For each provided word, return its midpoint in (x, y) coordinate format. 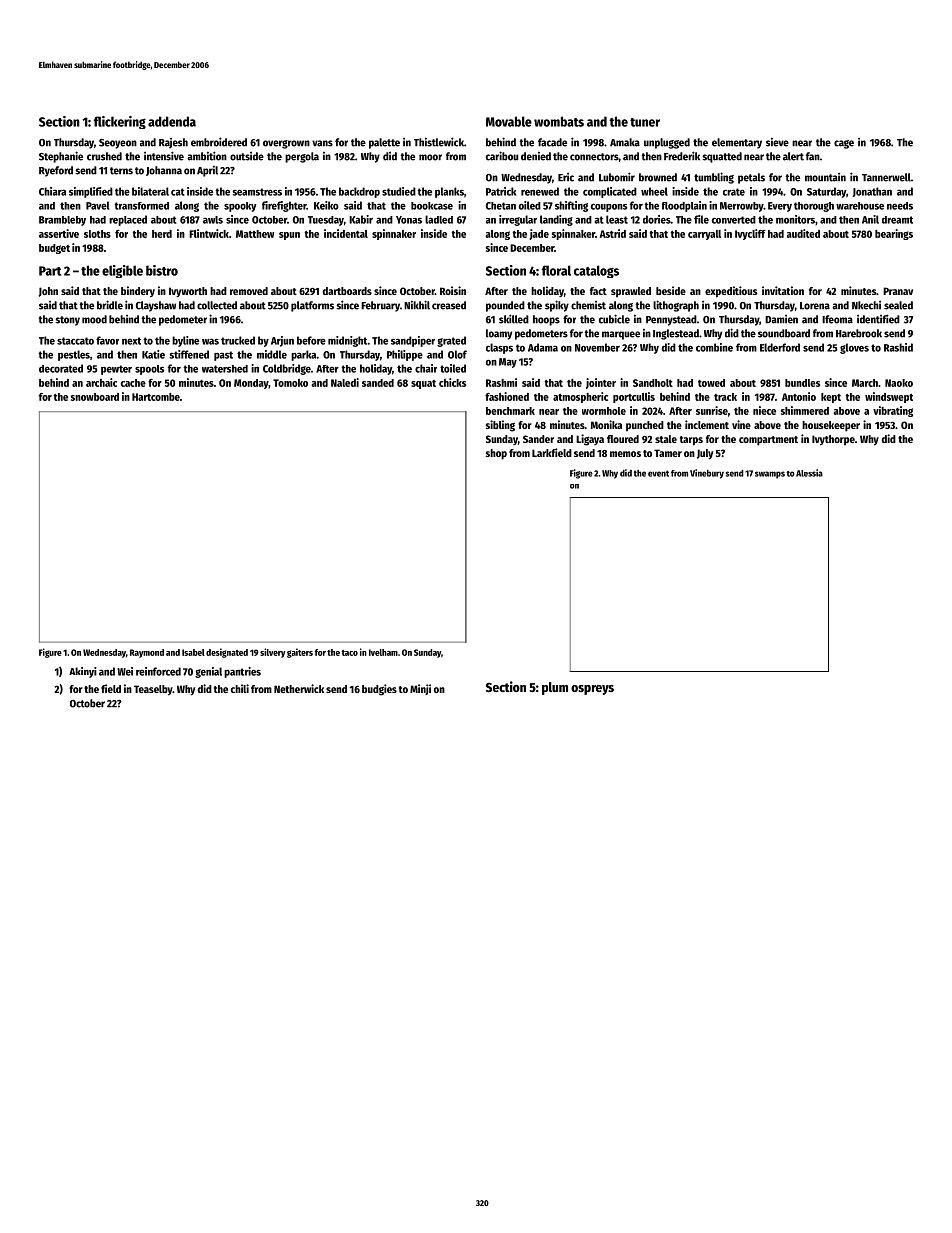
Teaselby (153, 690)
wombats (559, 121)
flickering (120, 122)
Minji (420, 689)
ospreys (592, 690)
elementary (737, 143)
